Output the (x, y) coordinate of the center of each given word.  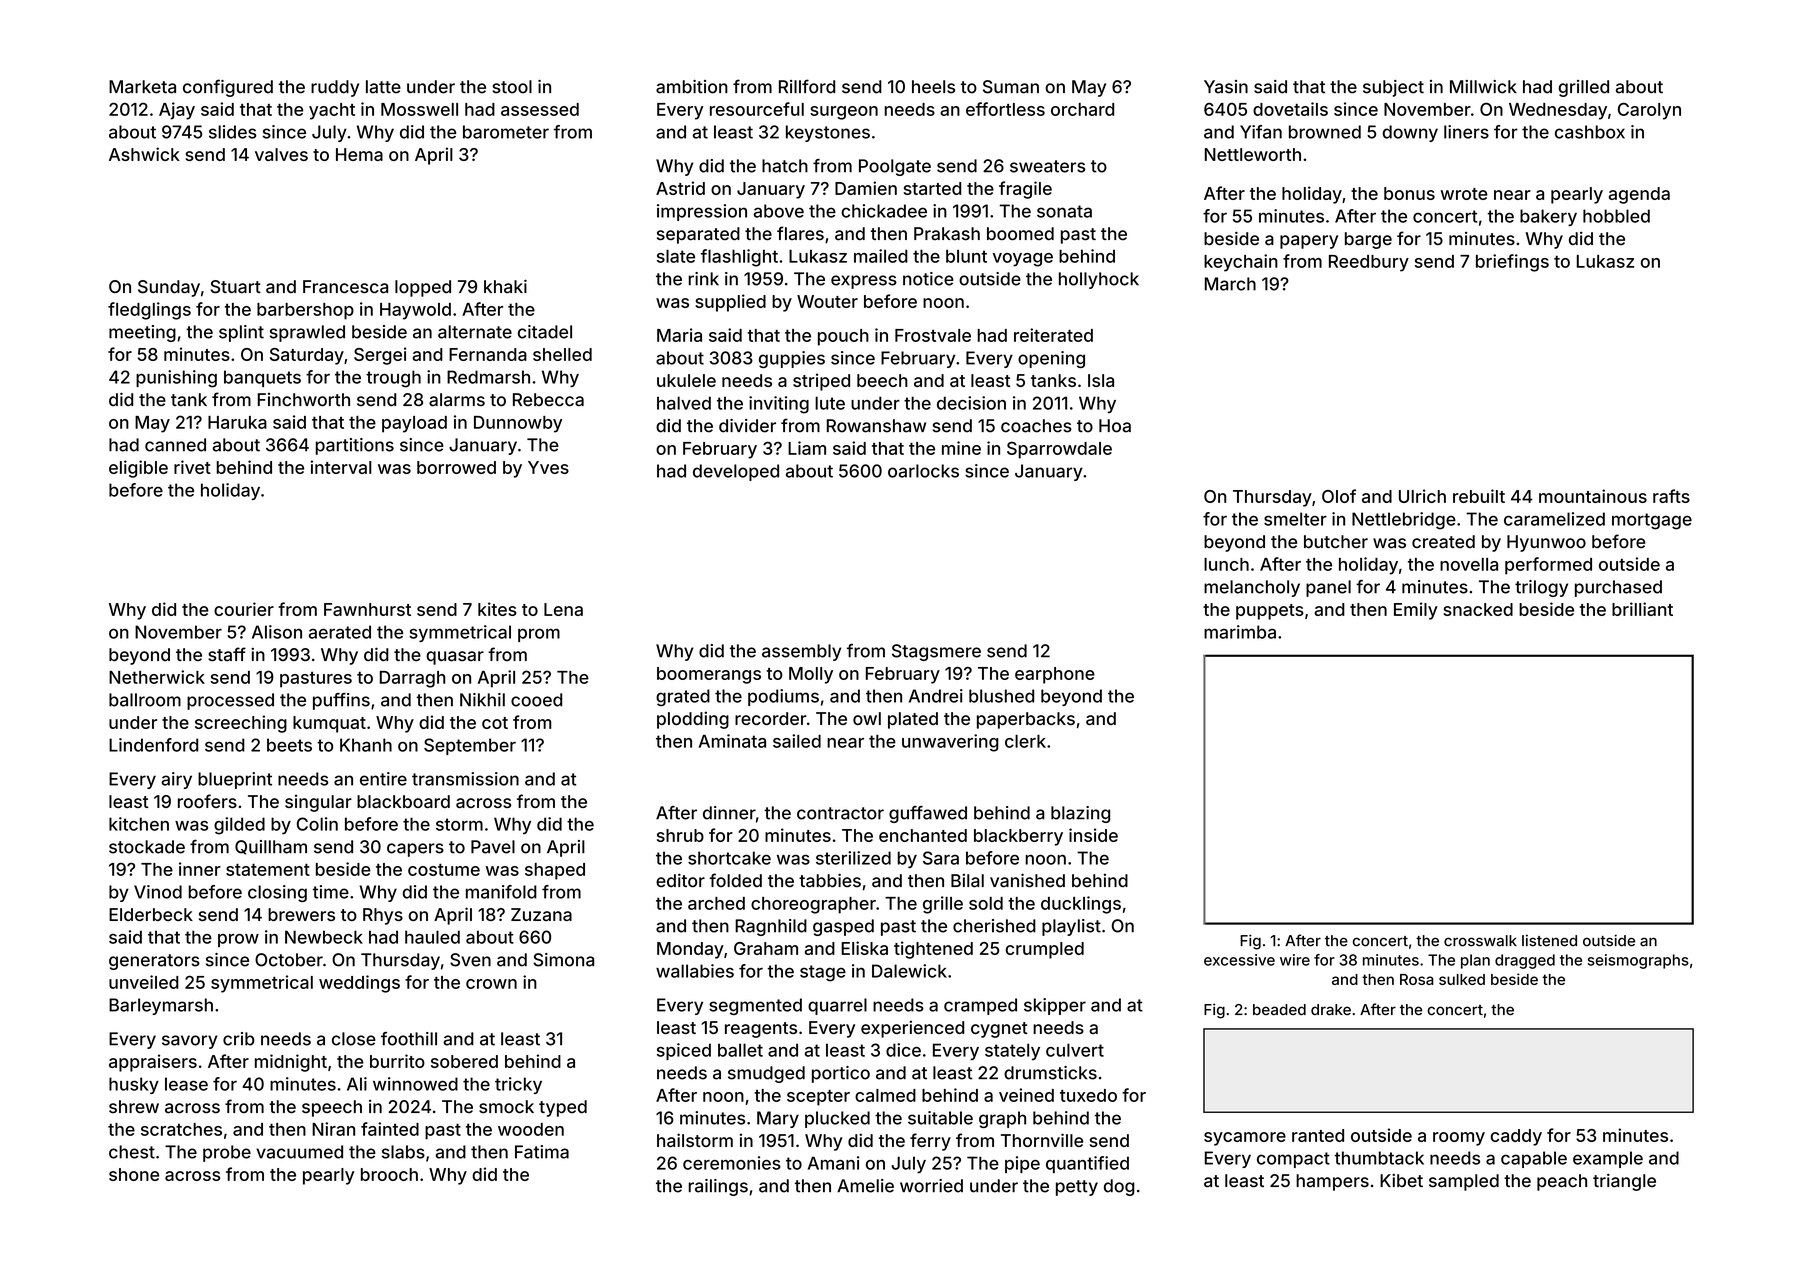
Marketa (142, 87)
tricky (518, 1085)
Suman (1011, 87)
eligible (138, 469)
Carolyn (1649, 111)
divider (747, 426)
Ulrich (1422, 496)
